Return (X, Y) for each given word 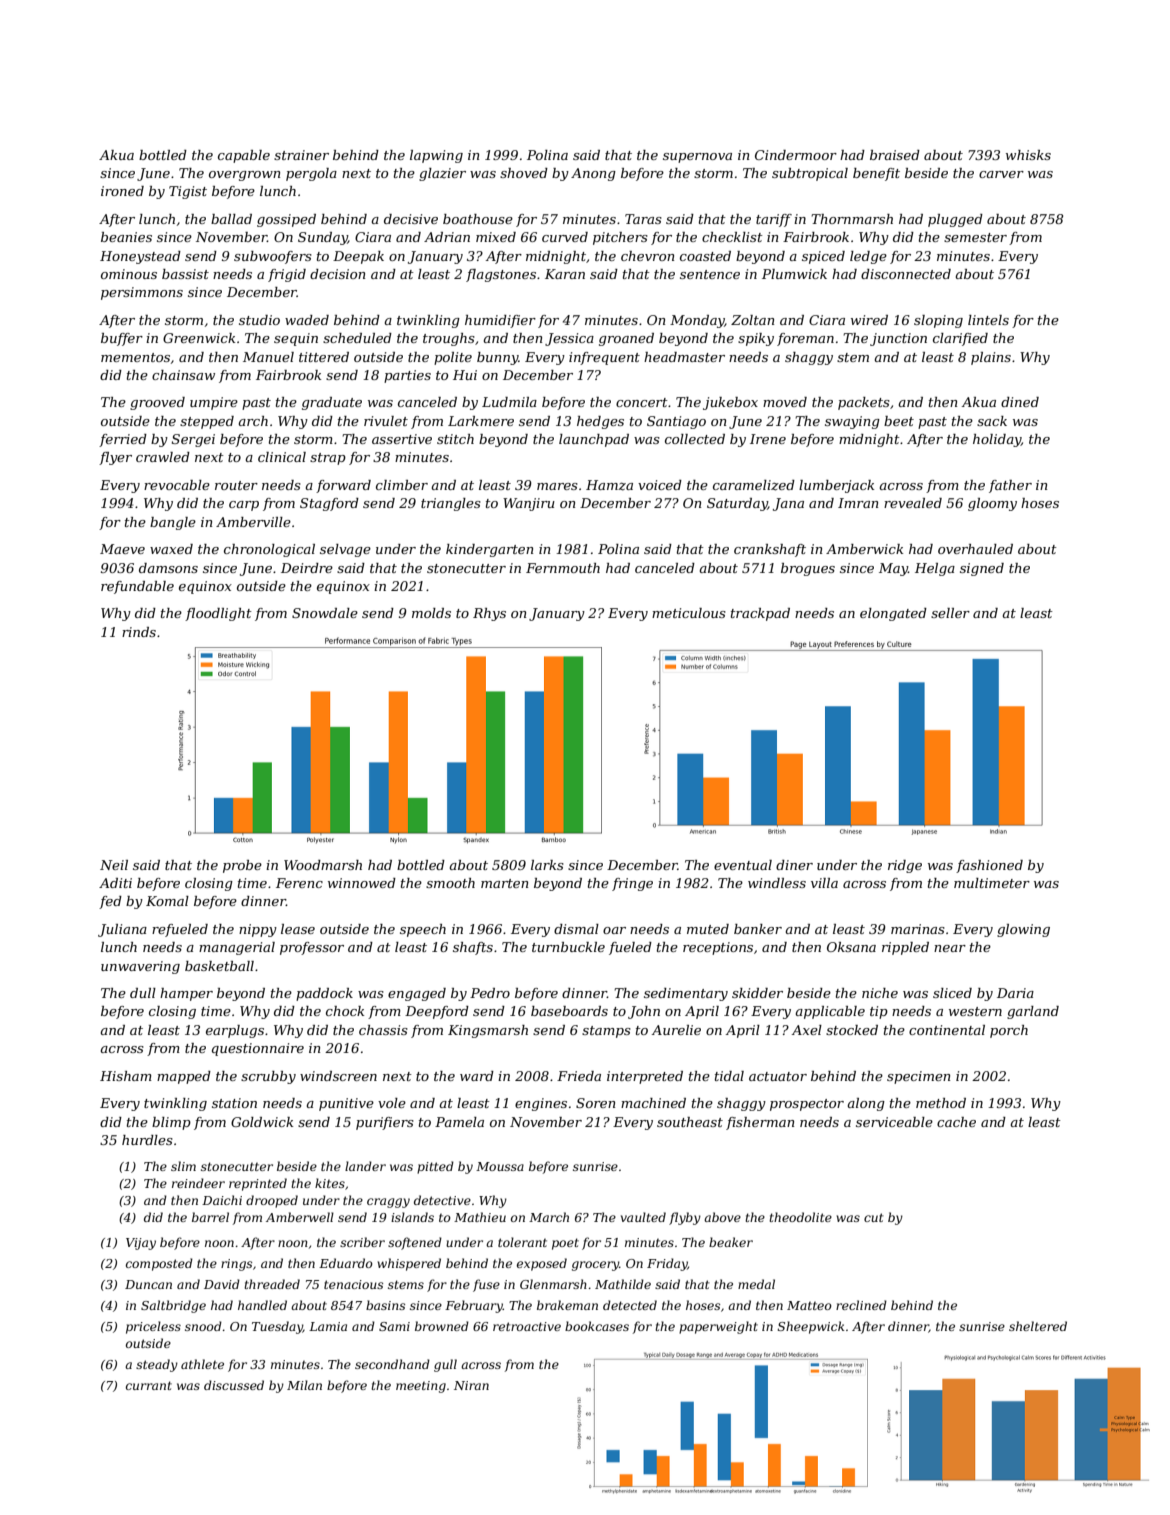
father (1010, 486)
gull (445, 1365)
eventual (743, 865)
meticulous (689, 613)
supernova (697, 158)
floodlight (218, 614)
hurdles (147, 1140)
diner (794, 865)
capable (244, 156)
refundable (137, 587)
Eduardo (346, 1263)
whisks (1028, 155)
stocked (852, 1030)
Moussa (500, 1166)
